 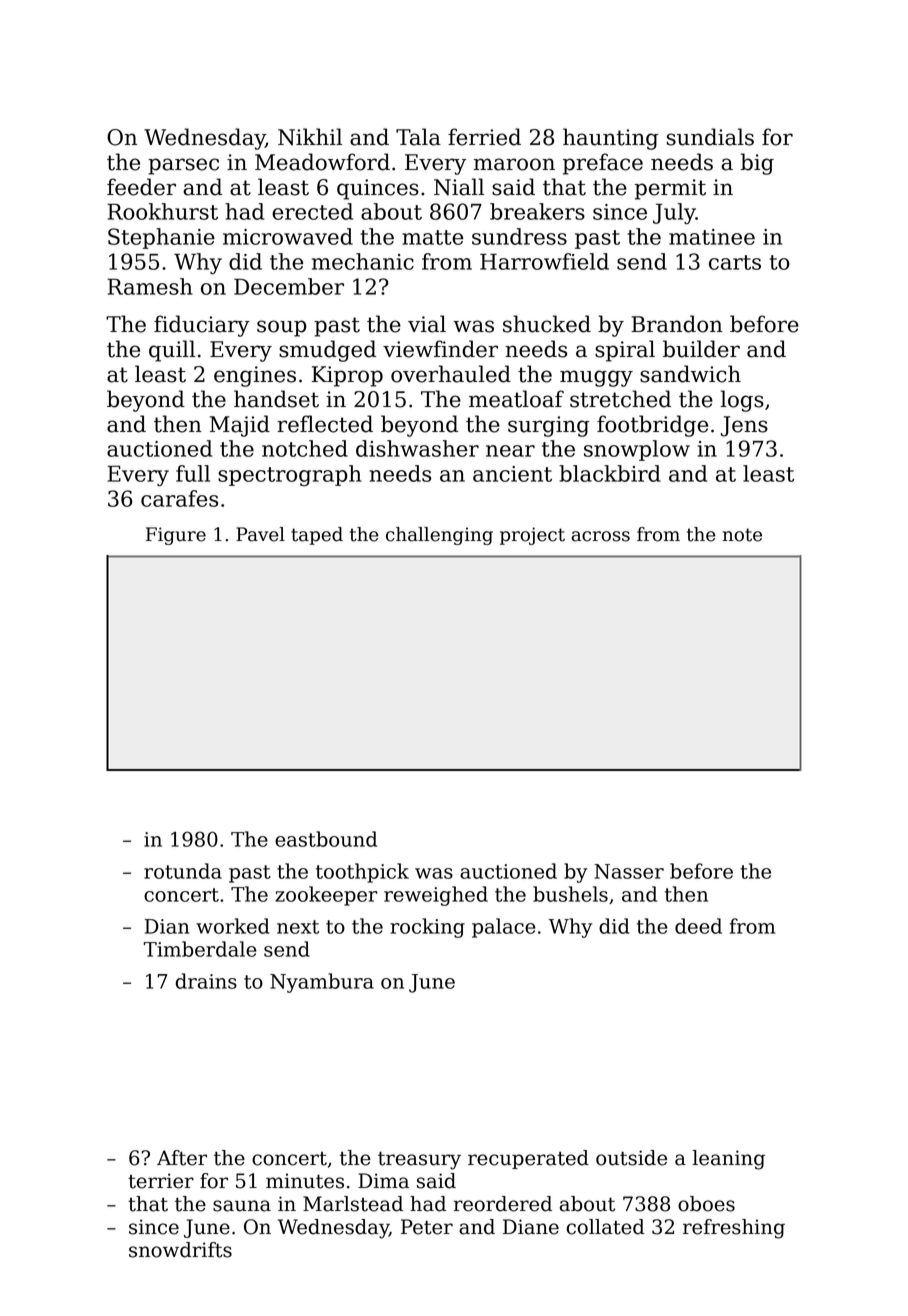 I want to click on terrier, so click(x=161, y=1181).
